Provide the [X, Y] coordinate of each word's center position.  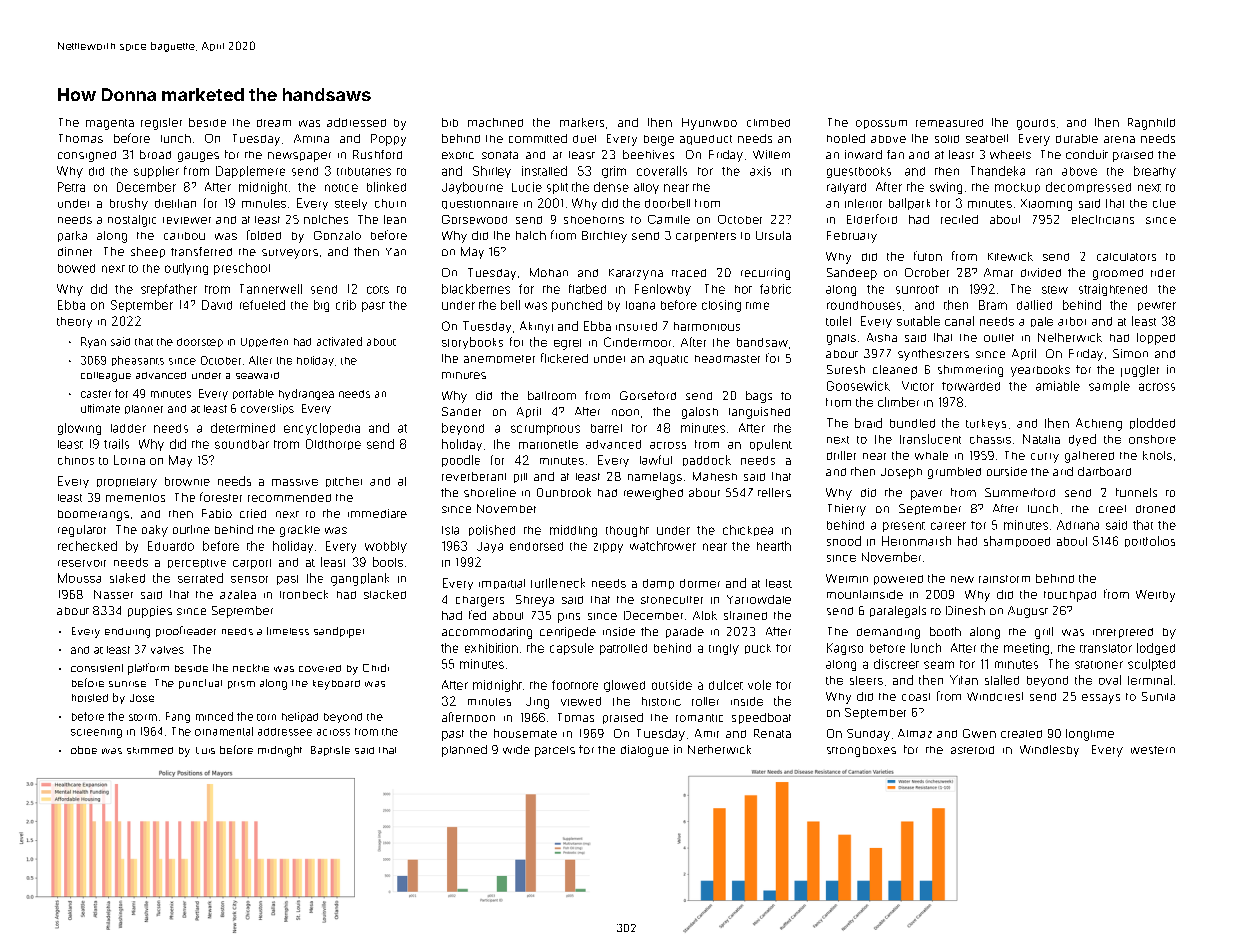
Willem [771, 154]
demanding [888, 633]
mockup [1017, 188]
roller [705, 701]
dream [274, 123]
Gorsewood [474, 219]
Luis [205, 750]
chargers [480, 601]
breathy [1155, 172]
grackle [300, 531]
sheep [148, 252]
